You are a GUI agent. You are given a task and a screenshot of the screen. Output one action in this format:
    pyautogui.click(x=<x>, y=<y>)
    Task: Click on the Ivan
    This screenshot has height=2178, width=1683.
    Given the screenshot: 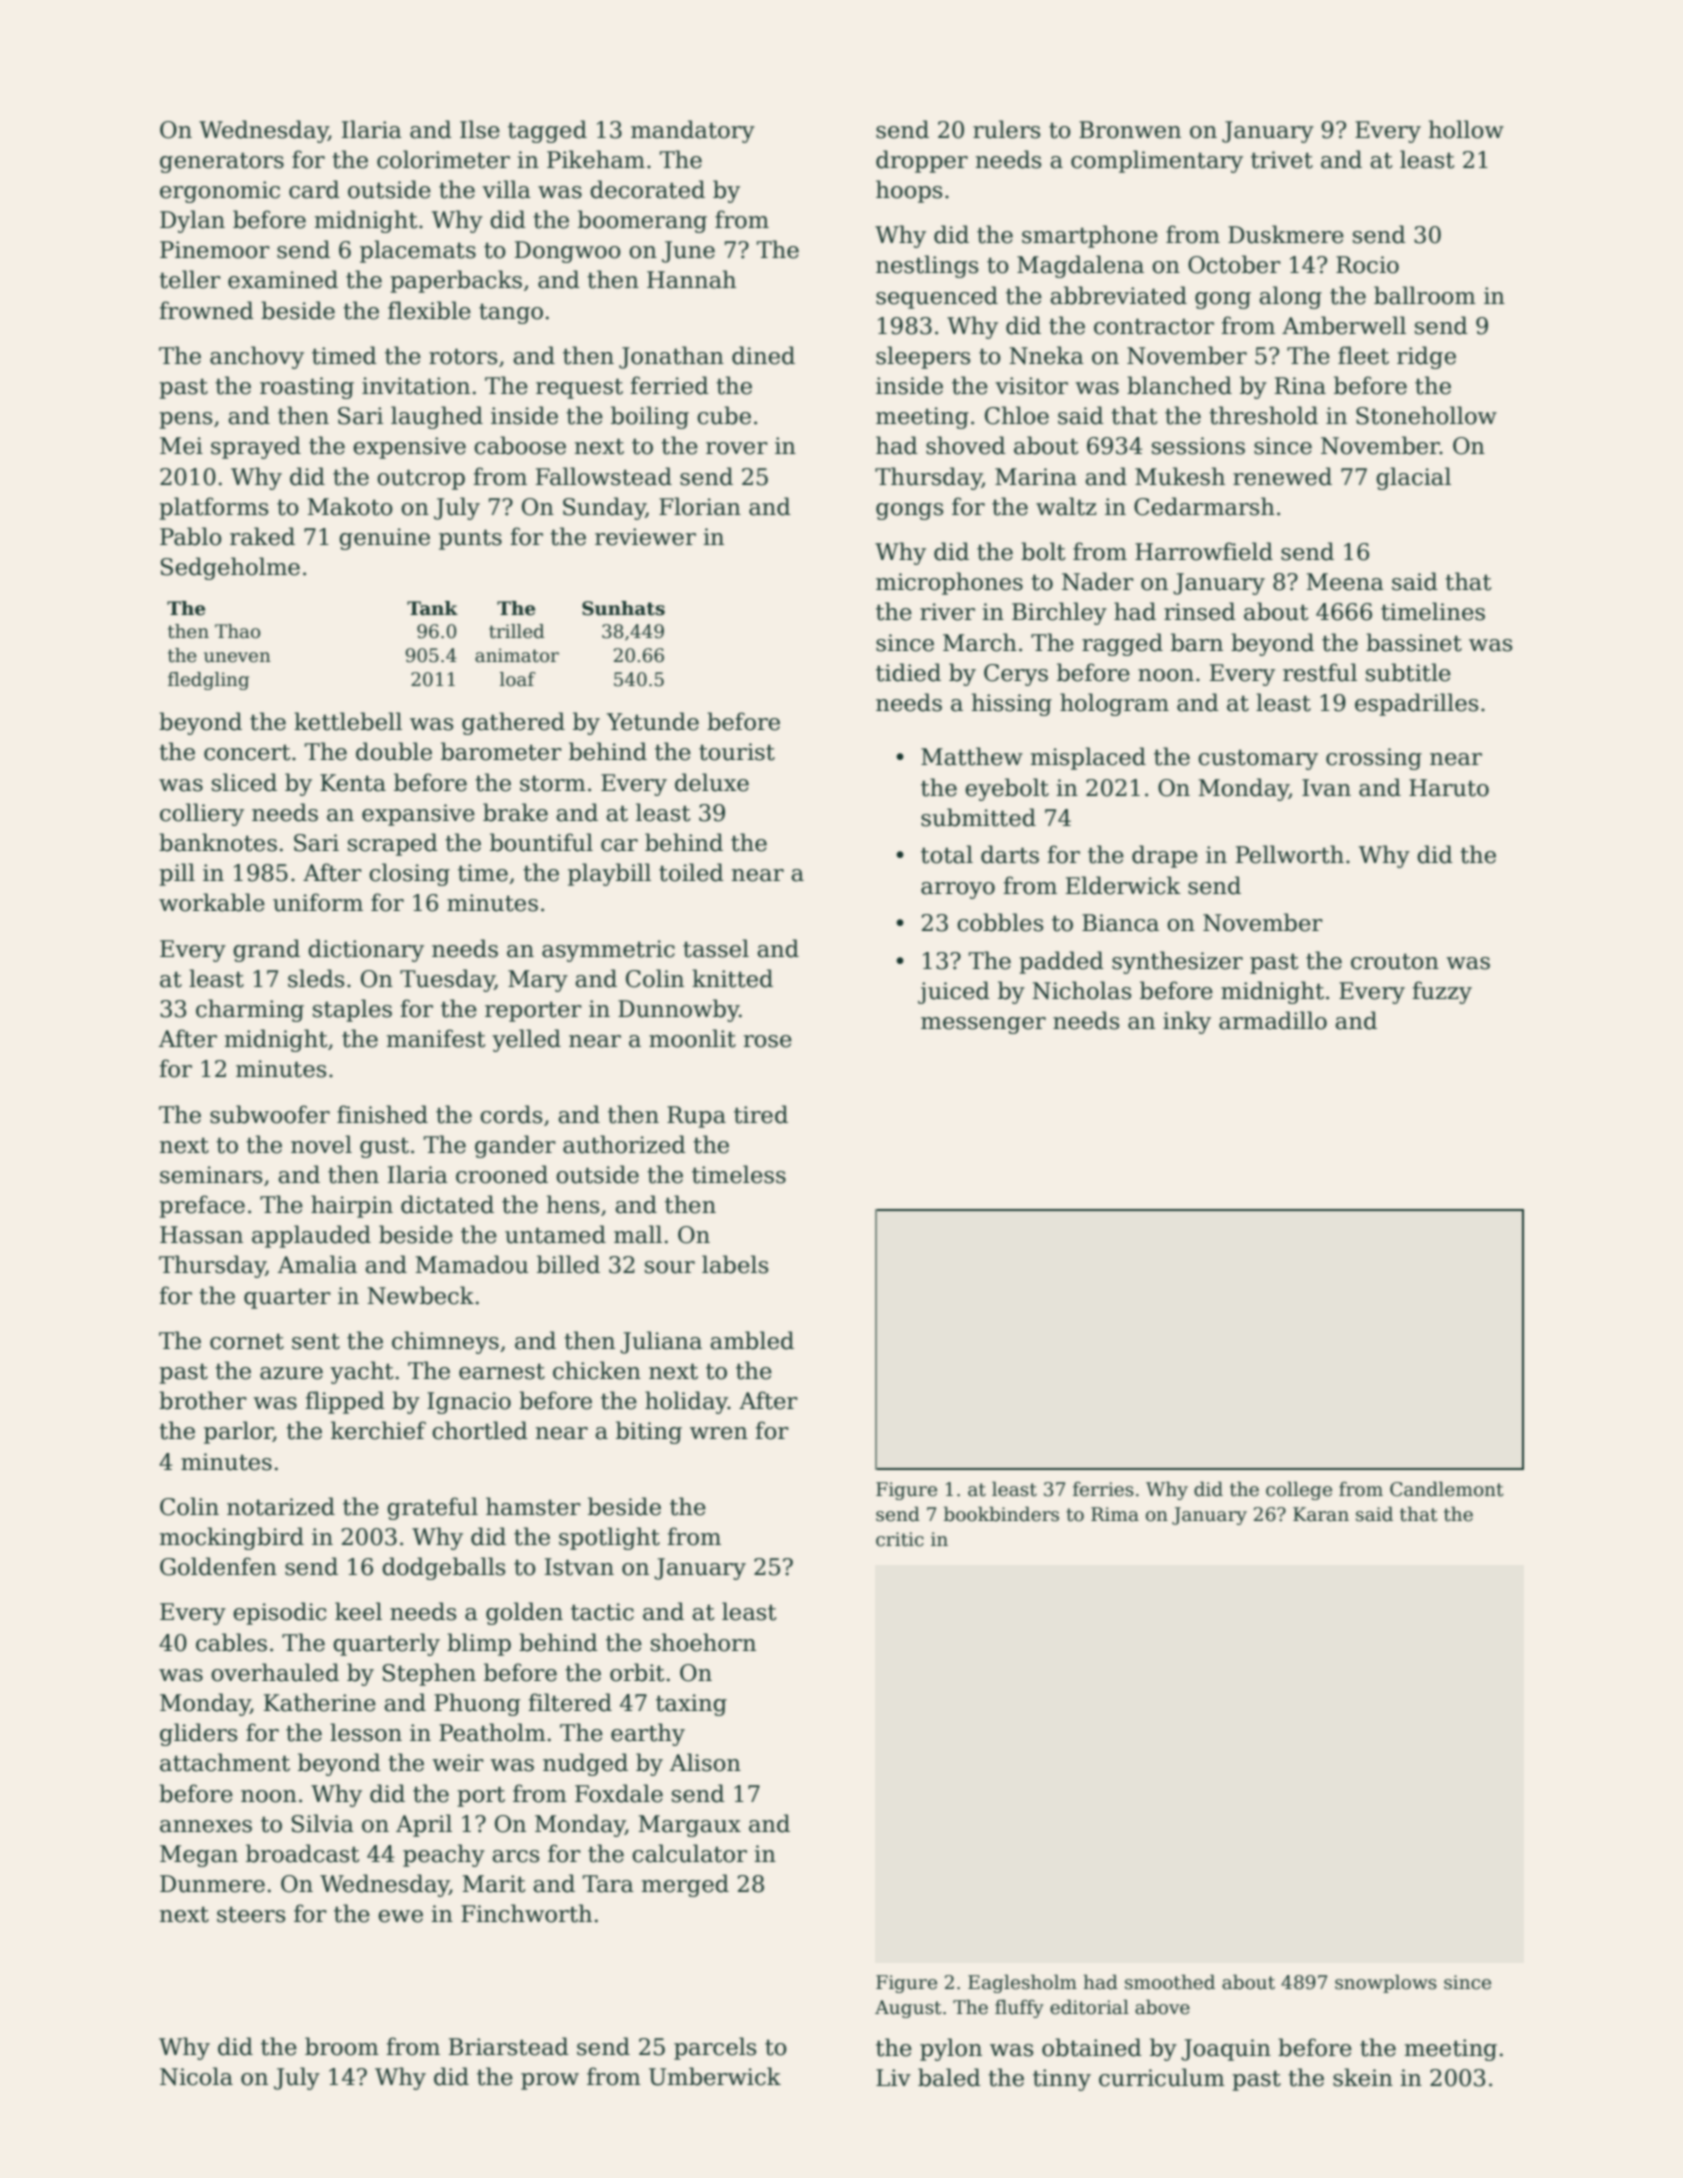 What is the action you would take?
    pyautogui.click(x=1326, y=788)
